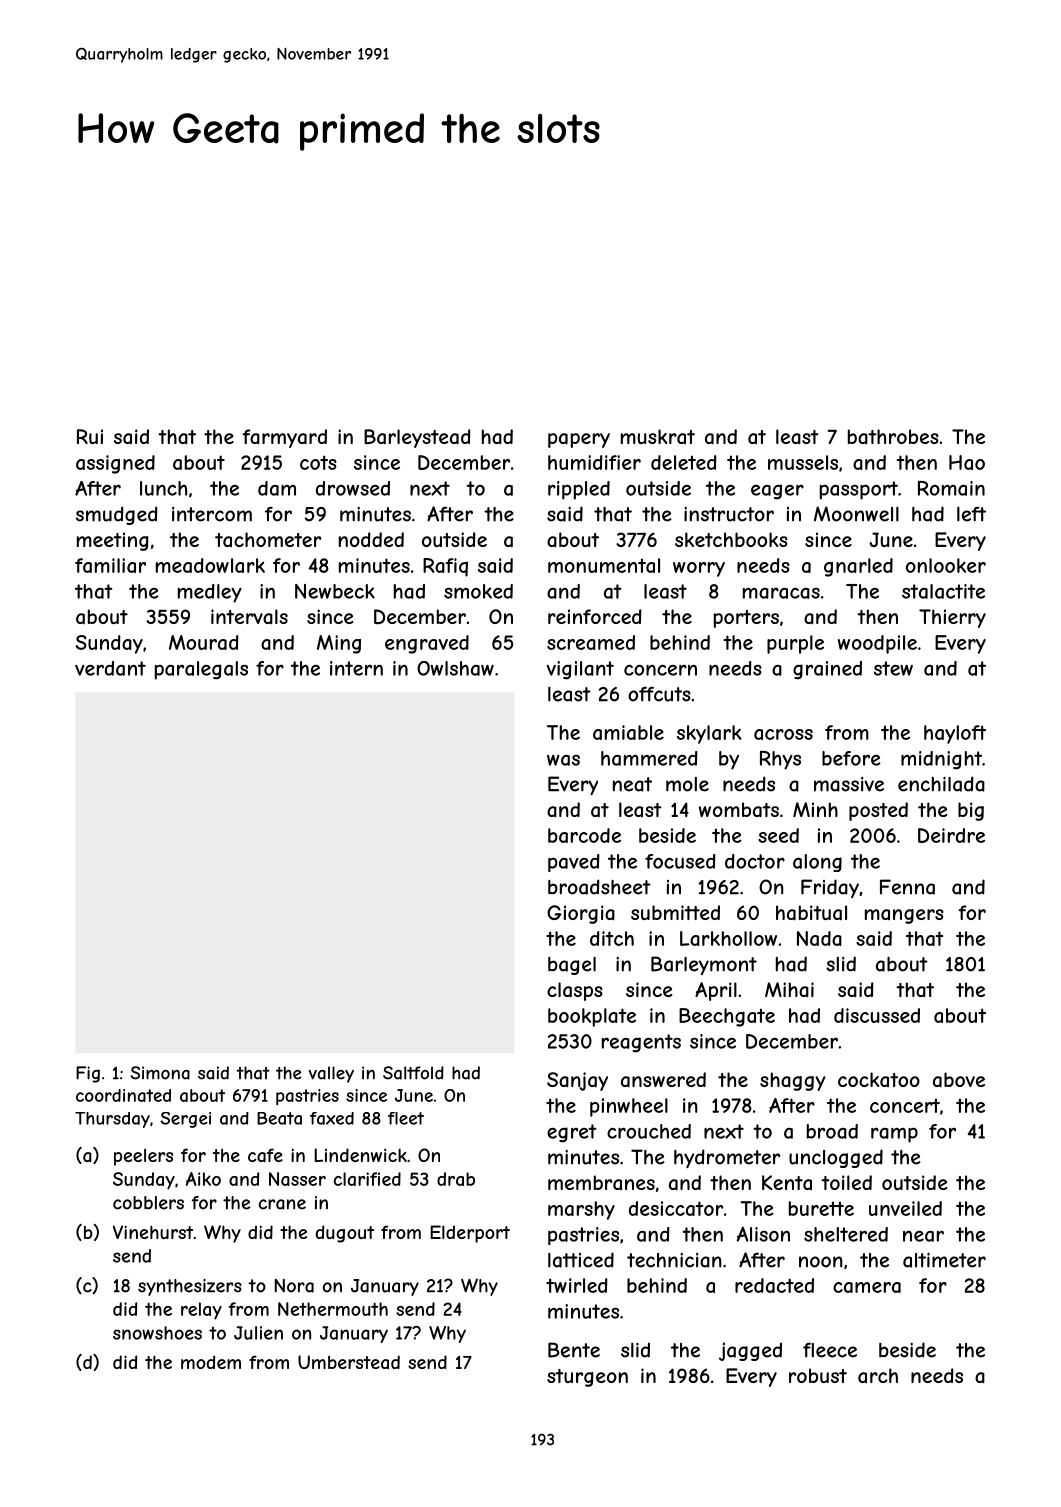 The image size is (1061, 1507). What do you see at coordinates (160, 1073) in the screenshot?
I see `Simona` at bounding box center [160, 1073].
